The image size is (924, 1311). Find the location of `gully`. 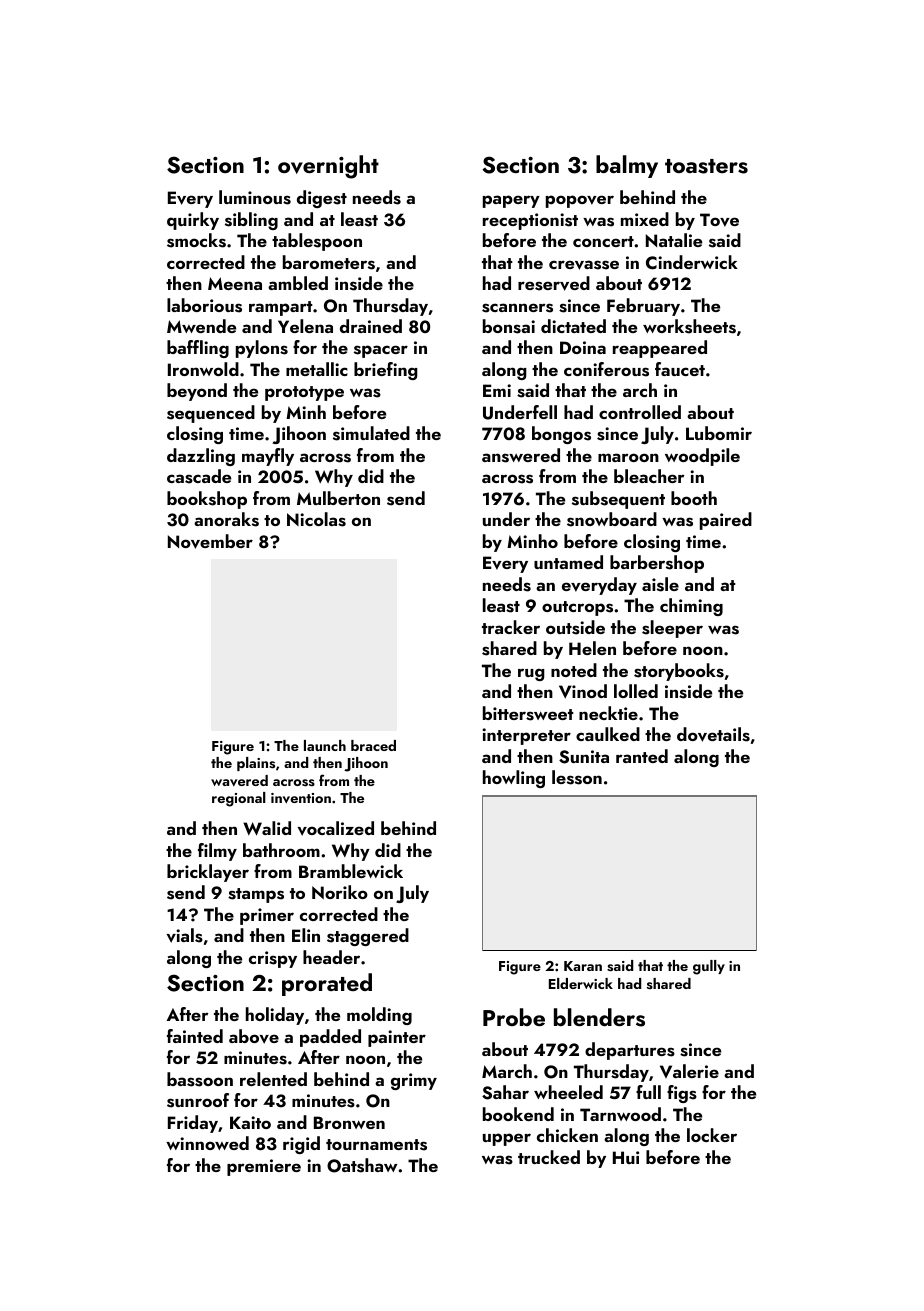

gully is located at coordinates (709, 967).
